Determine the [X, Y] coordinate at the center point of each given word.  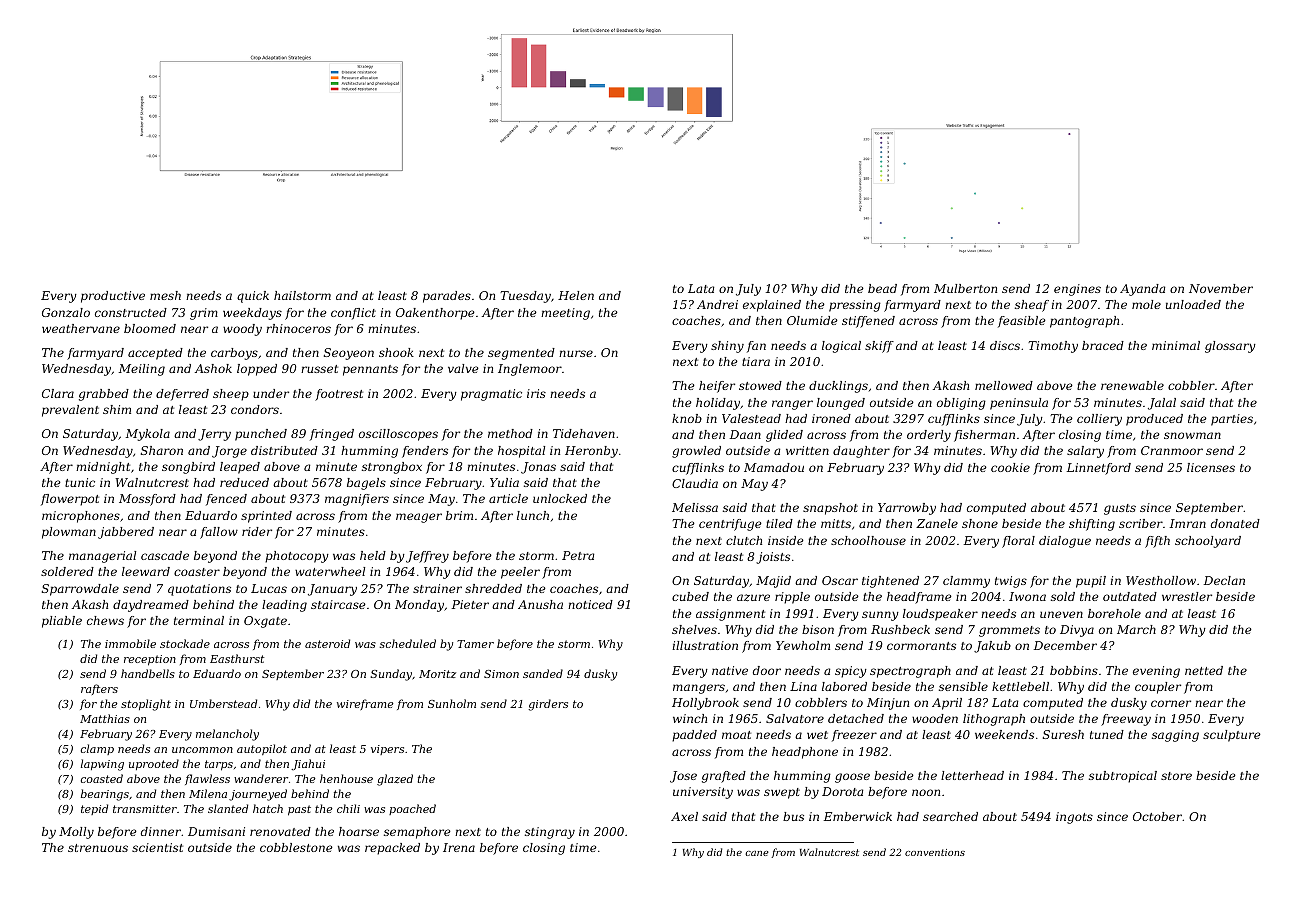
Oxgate [265, 622]
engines [1077, 290]
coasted [102, 778]
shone [980, 523]
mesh [165, 295]
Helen [576, 295]
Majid [773, 582]
